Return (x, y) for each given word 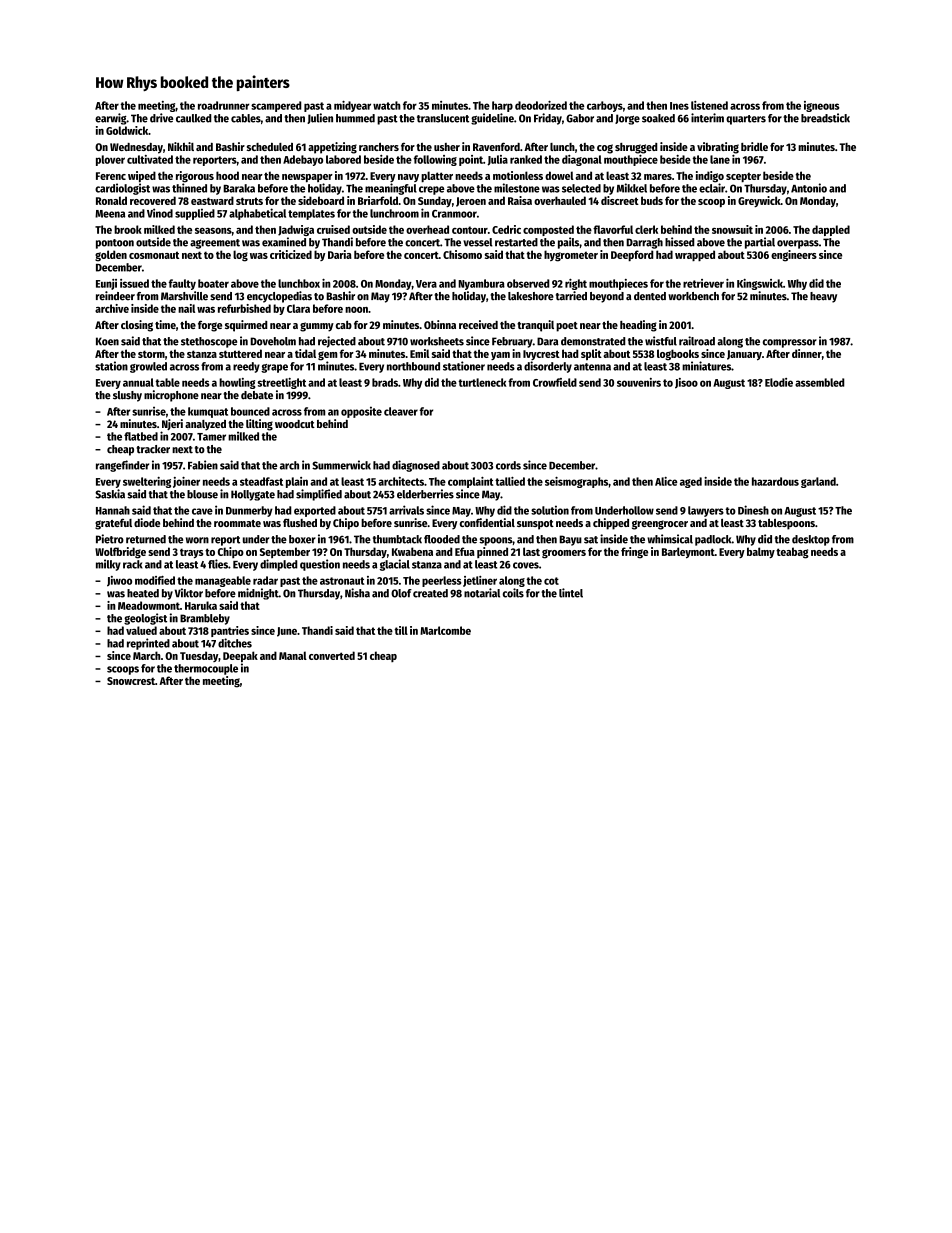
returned (146, 539)
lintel (571, 593)
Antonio (809, 188)
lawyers (706, 511)
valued (141, 630)
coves (526, 565)
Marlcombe (445, 630)
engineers (794, 256)
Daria (340, 254)
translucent (443, 118)
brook (128, 229)
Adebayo (303, 160)
